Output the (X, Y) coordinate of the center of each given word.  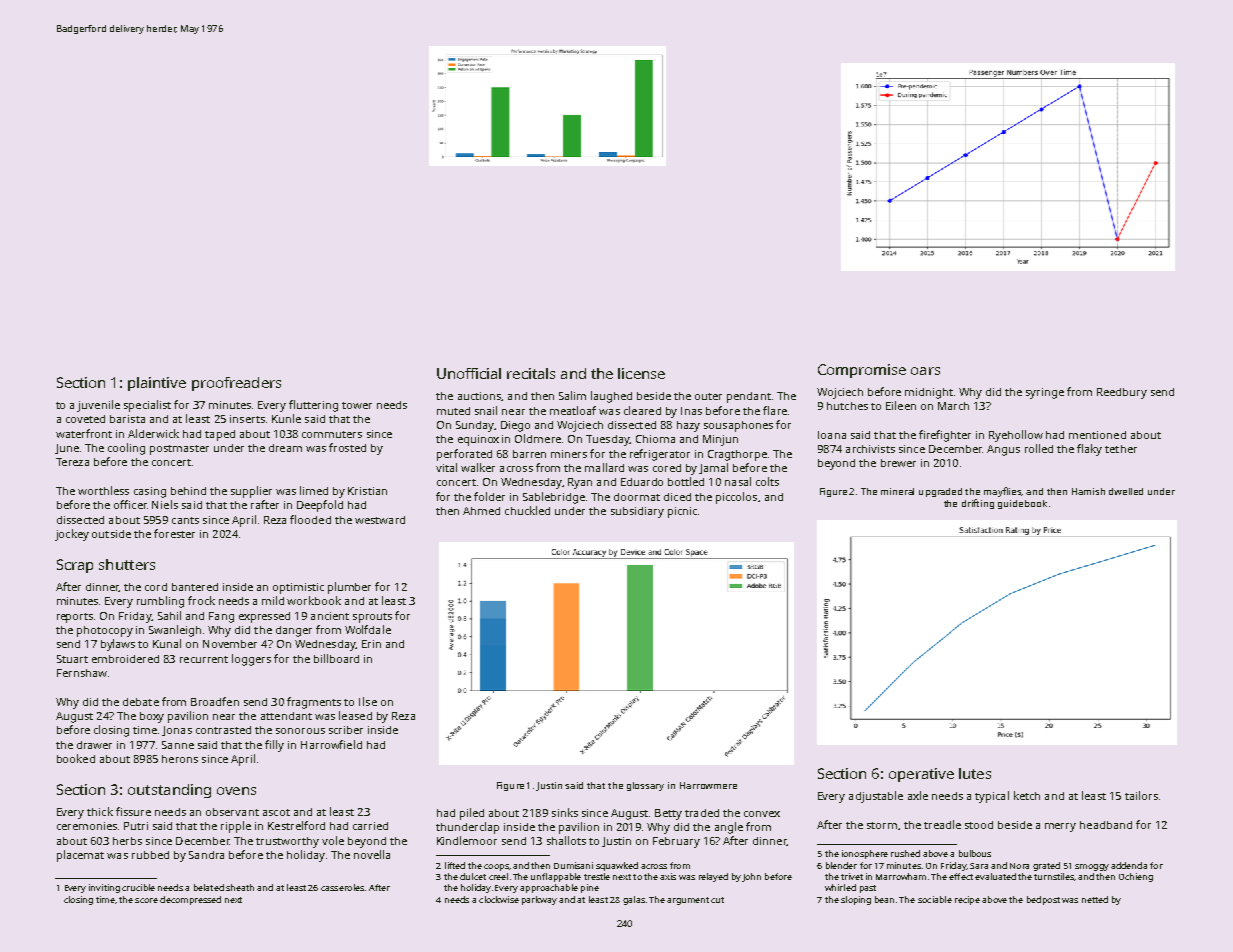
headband (1106, 825)
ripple (236, 827)
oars (925, 371)
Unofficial (469, 373)
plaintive (157, 384)
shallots (566, 840)
